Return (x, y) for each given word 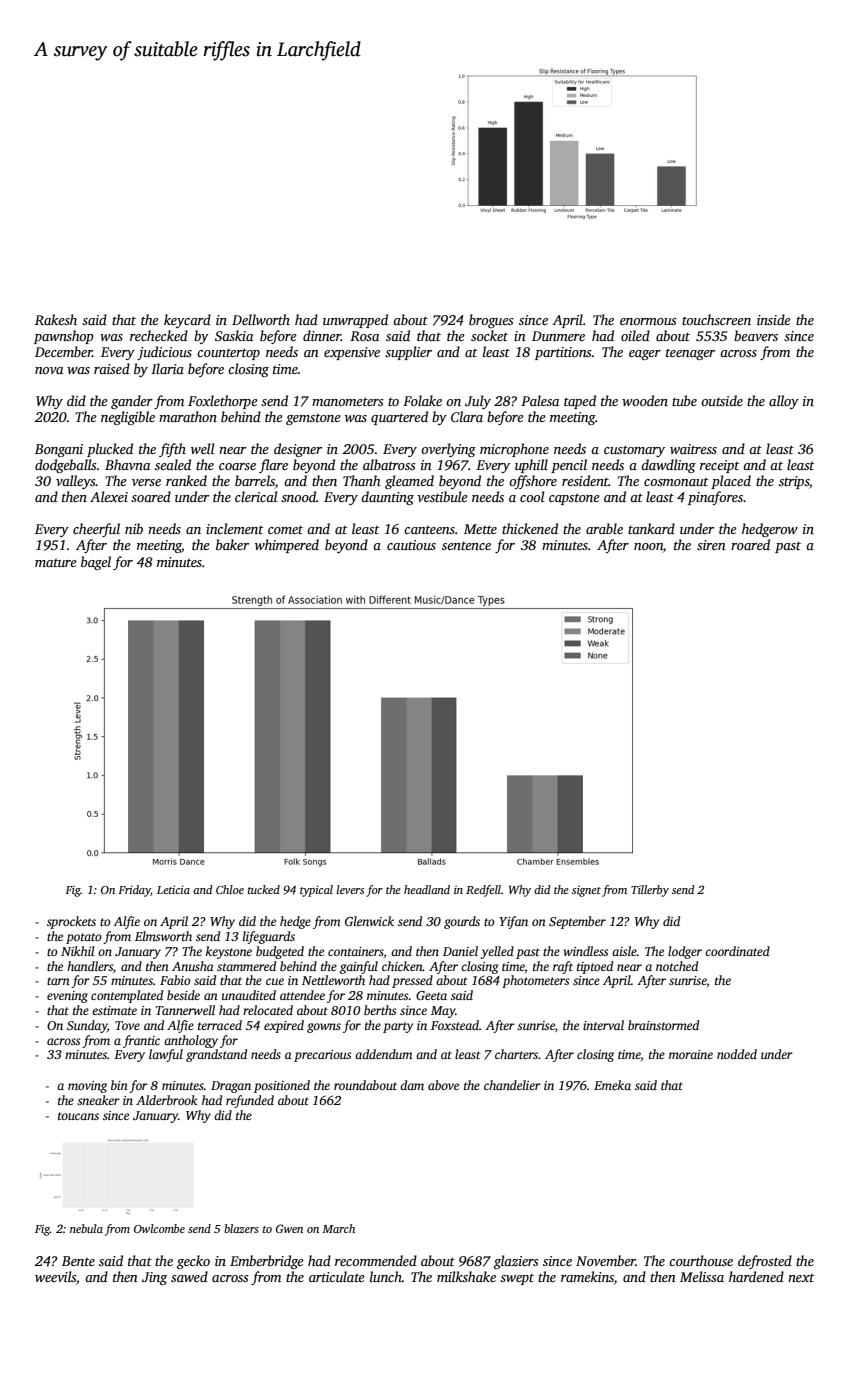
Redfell (483, 891)
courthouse (701, 1260)
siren (711, 545)
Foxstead (455, 1025)
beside (183, 995)
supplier (408, 353)
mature (56, 563)
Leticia (173, 889)
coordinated (737, 951)
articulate (337, 1276)
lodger (685, 952)
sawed (189, 1276)
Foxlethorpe (223, 402)
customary (634, 451)
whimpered (287, 546)
